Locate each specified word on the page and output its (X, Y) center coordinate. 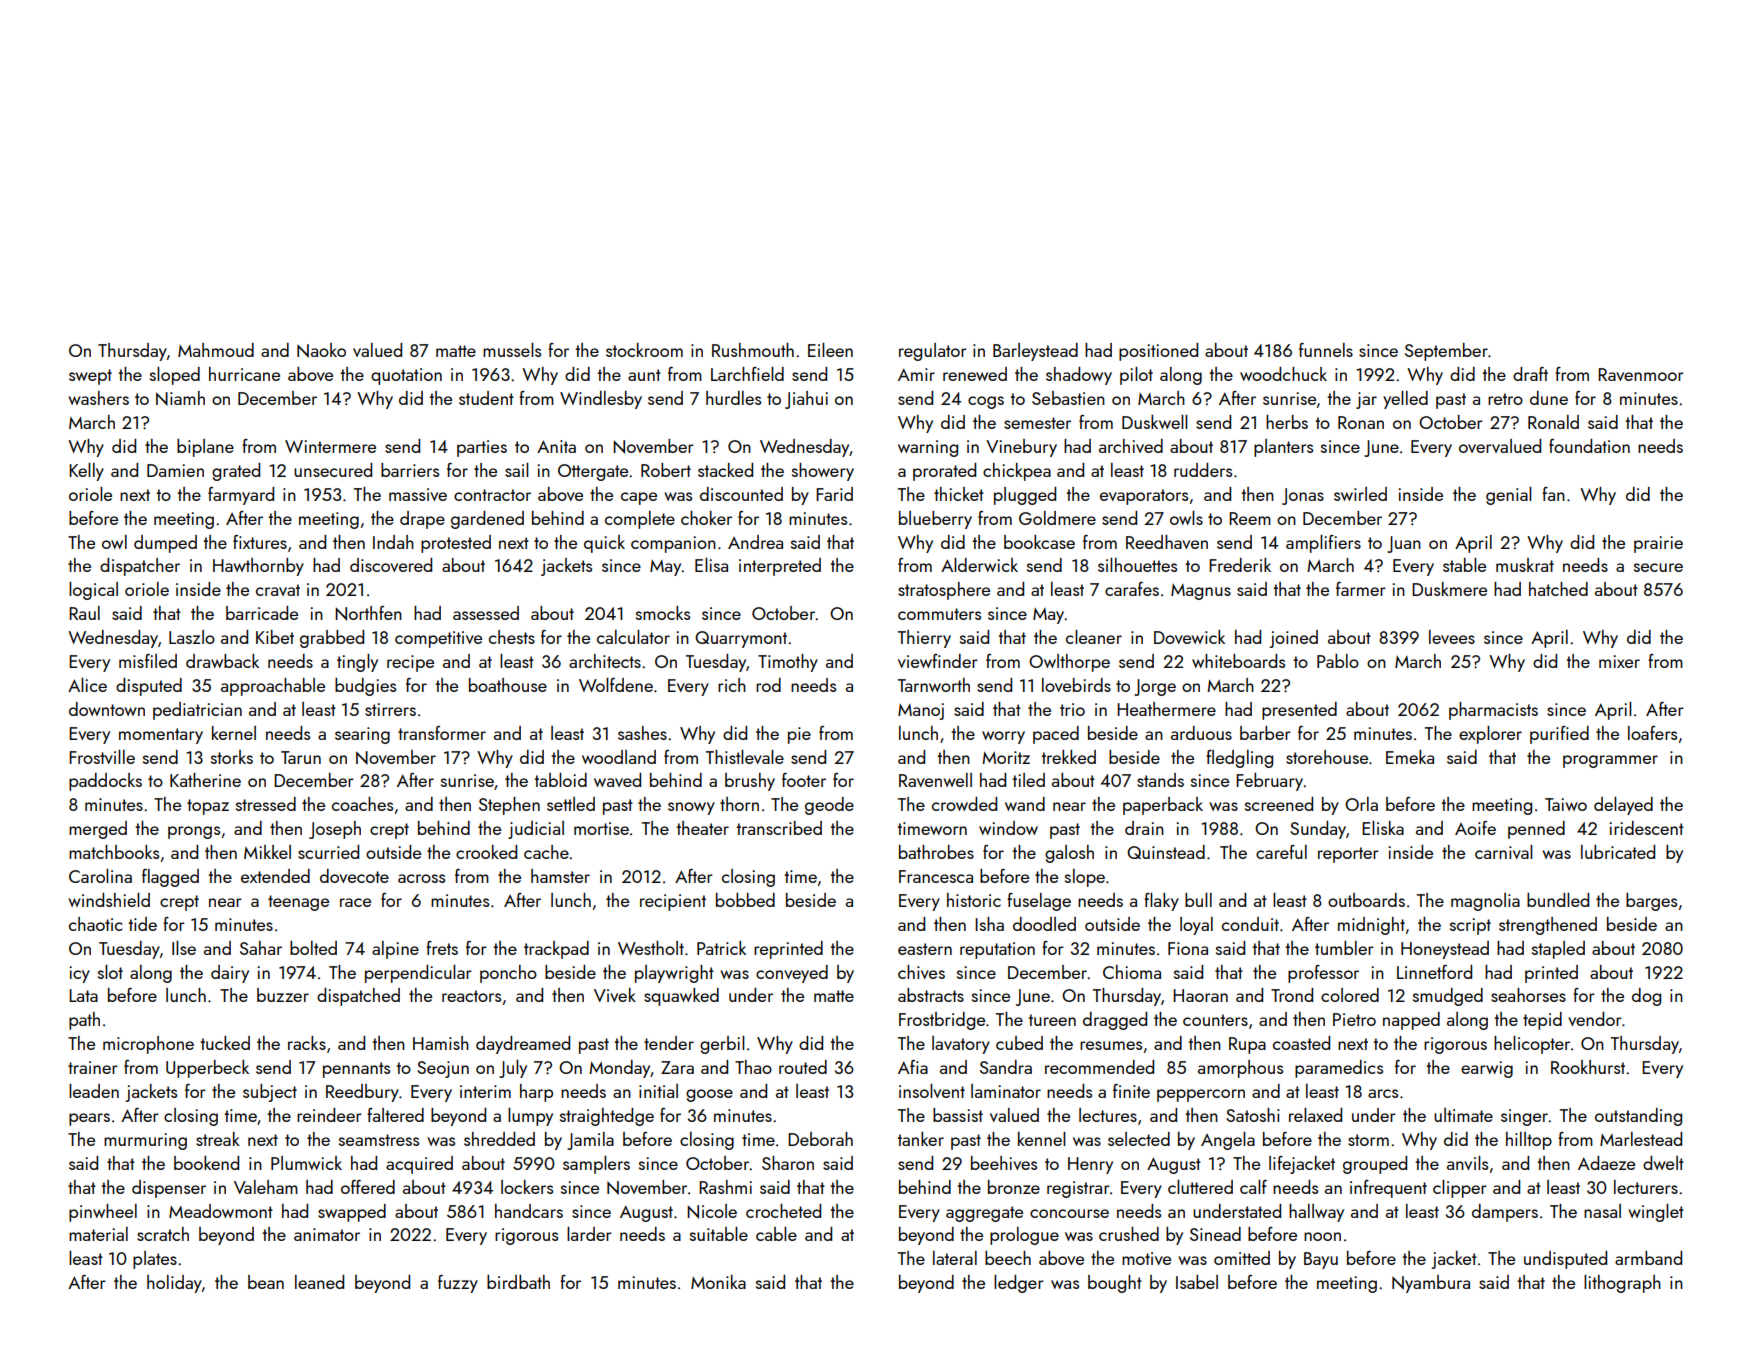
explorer (1490, 735)
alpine (395, 950)
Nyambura (1431, 1284)
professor (1323, 974)
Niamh (180, 398)
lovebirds (1076, 685)
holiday (174, 1284)
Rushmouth (753, 350)
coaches (362, 804)
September (1446, 352)
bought (1115, 1284)
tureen (1052, 1020)
